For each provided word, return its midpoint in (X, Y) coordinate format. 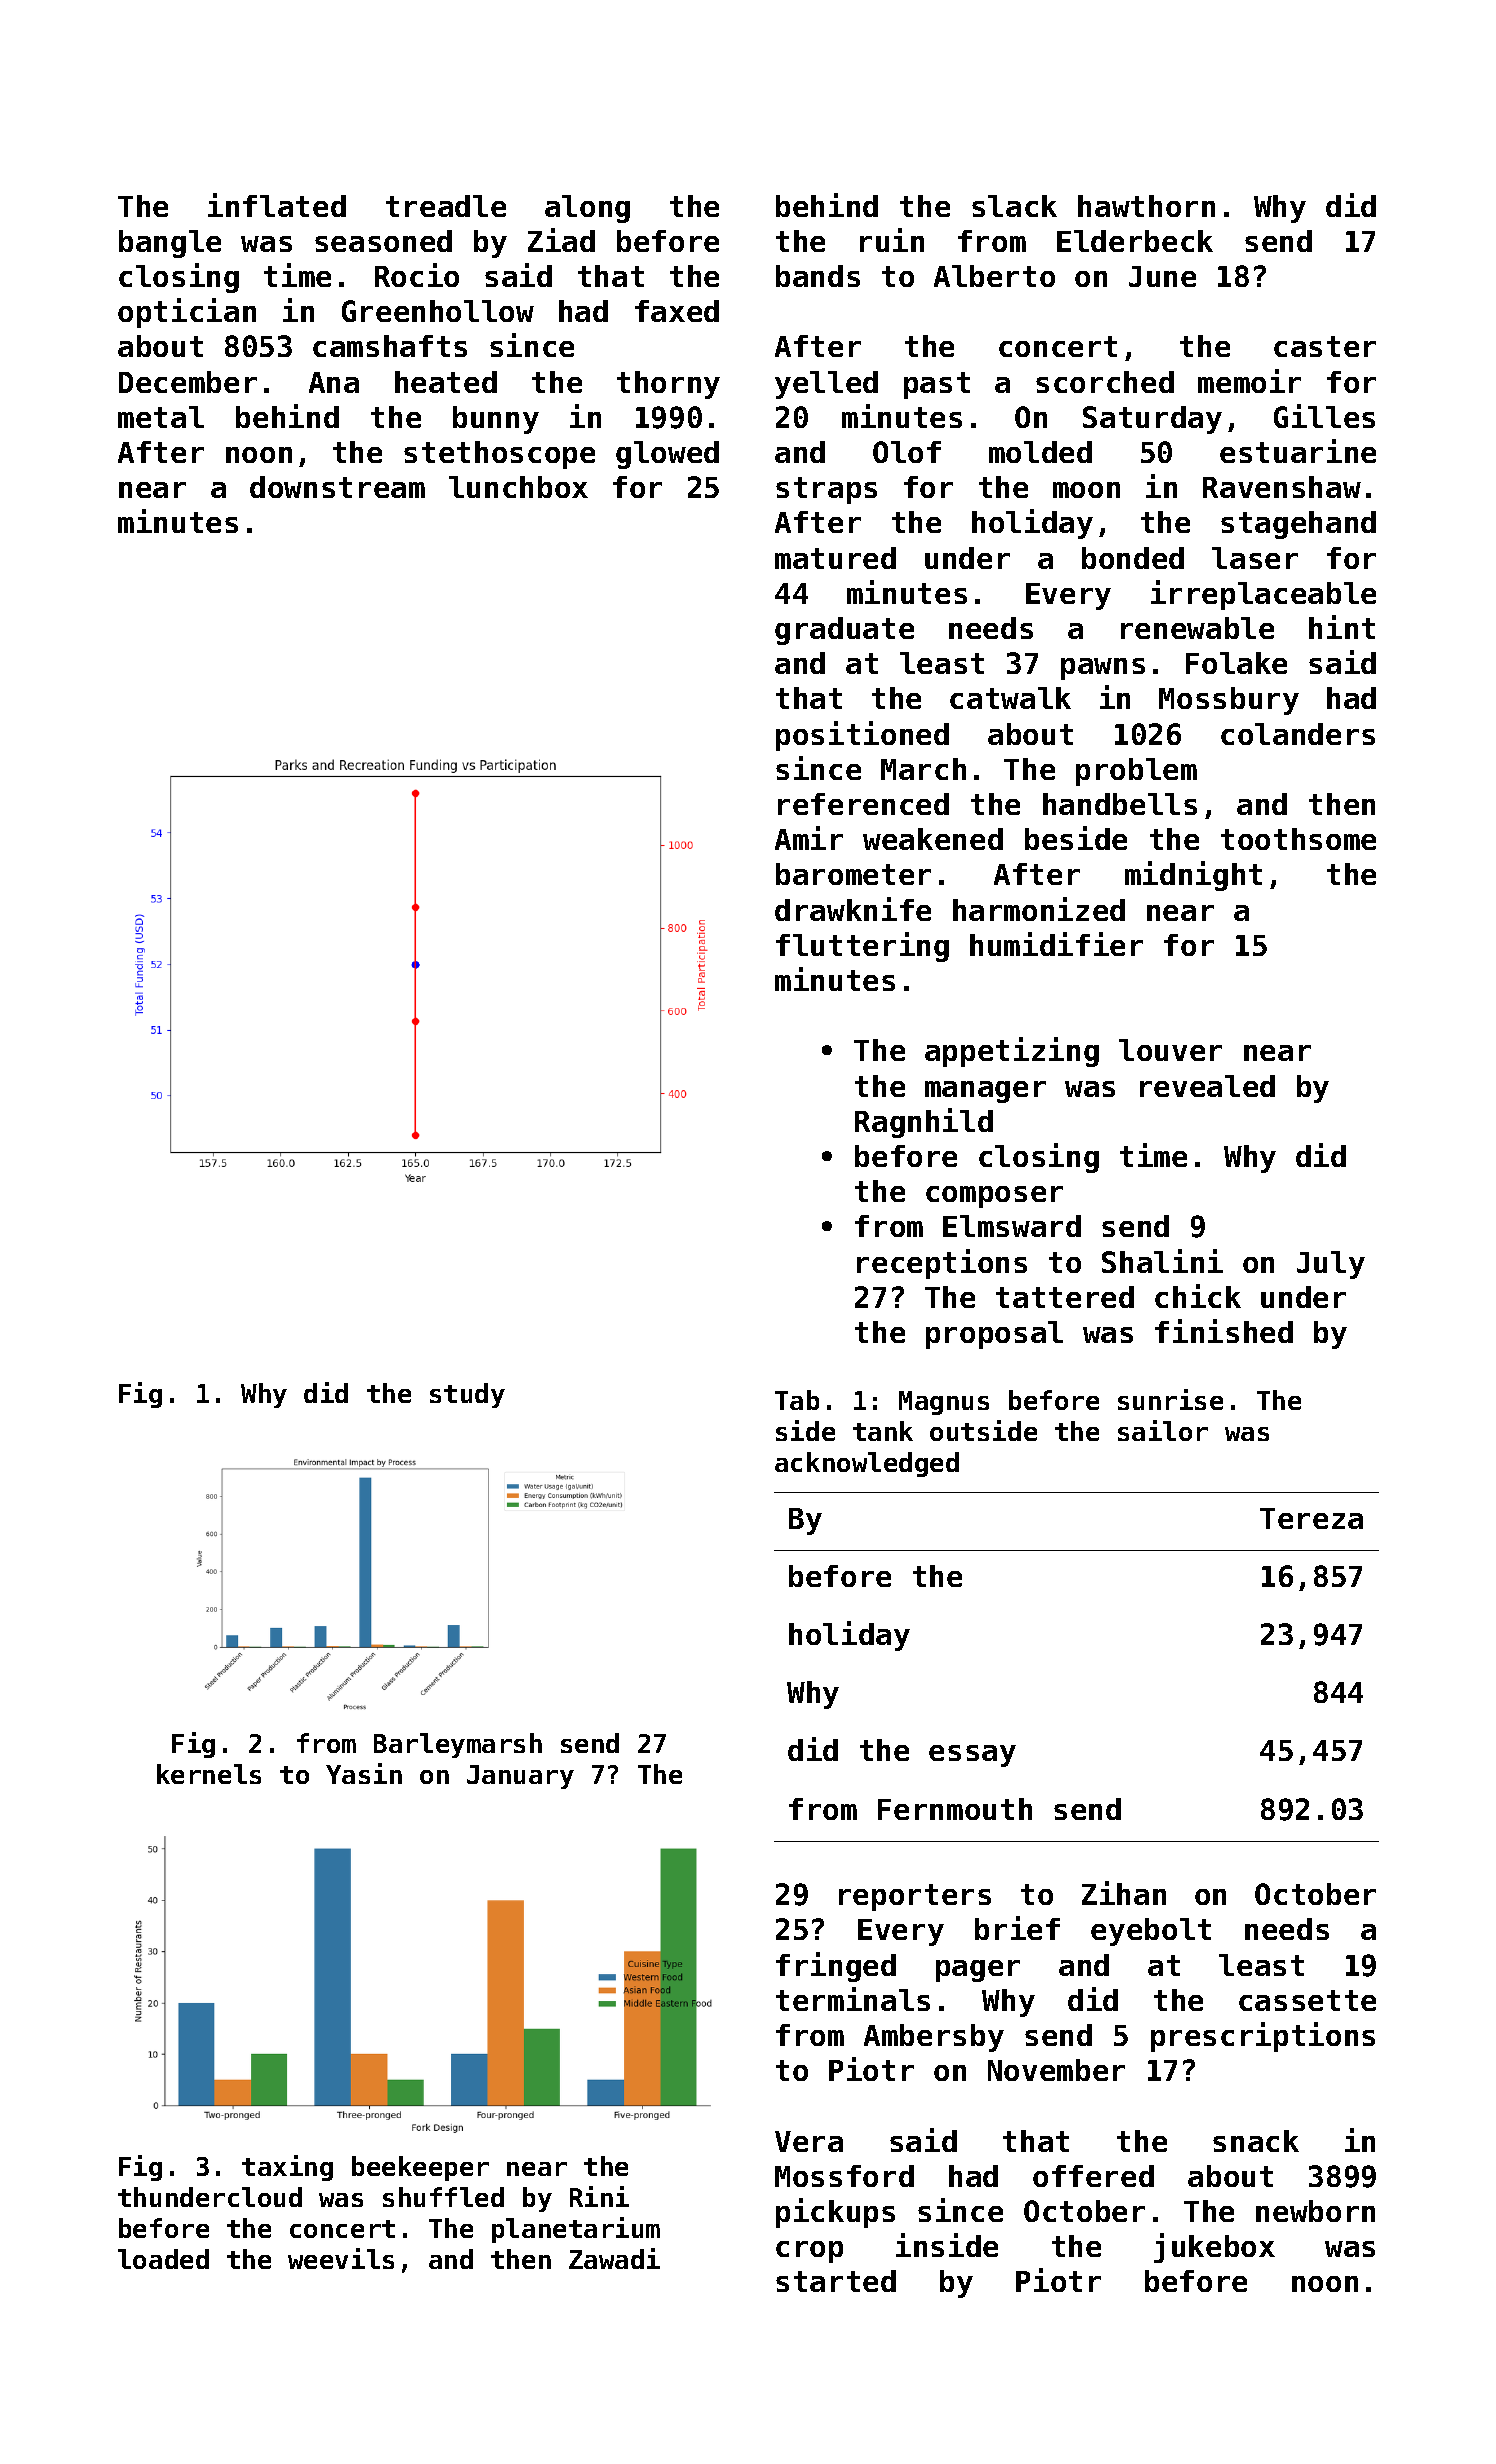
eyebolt (1151, 1932)
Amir (809, 838)
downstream (337, 487)
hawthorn (1146, 206)
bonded (1133, 558)
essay (972, 1756)
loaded (163, 2259)
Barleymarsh (458, 1745)
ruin (892, 240)
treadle (446, 206)
